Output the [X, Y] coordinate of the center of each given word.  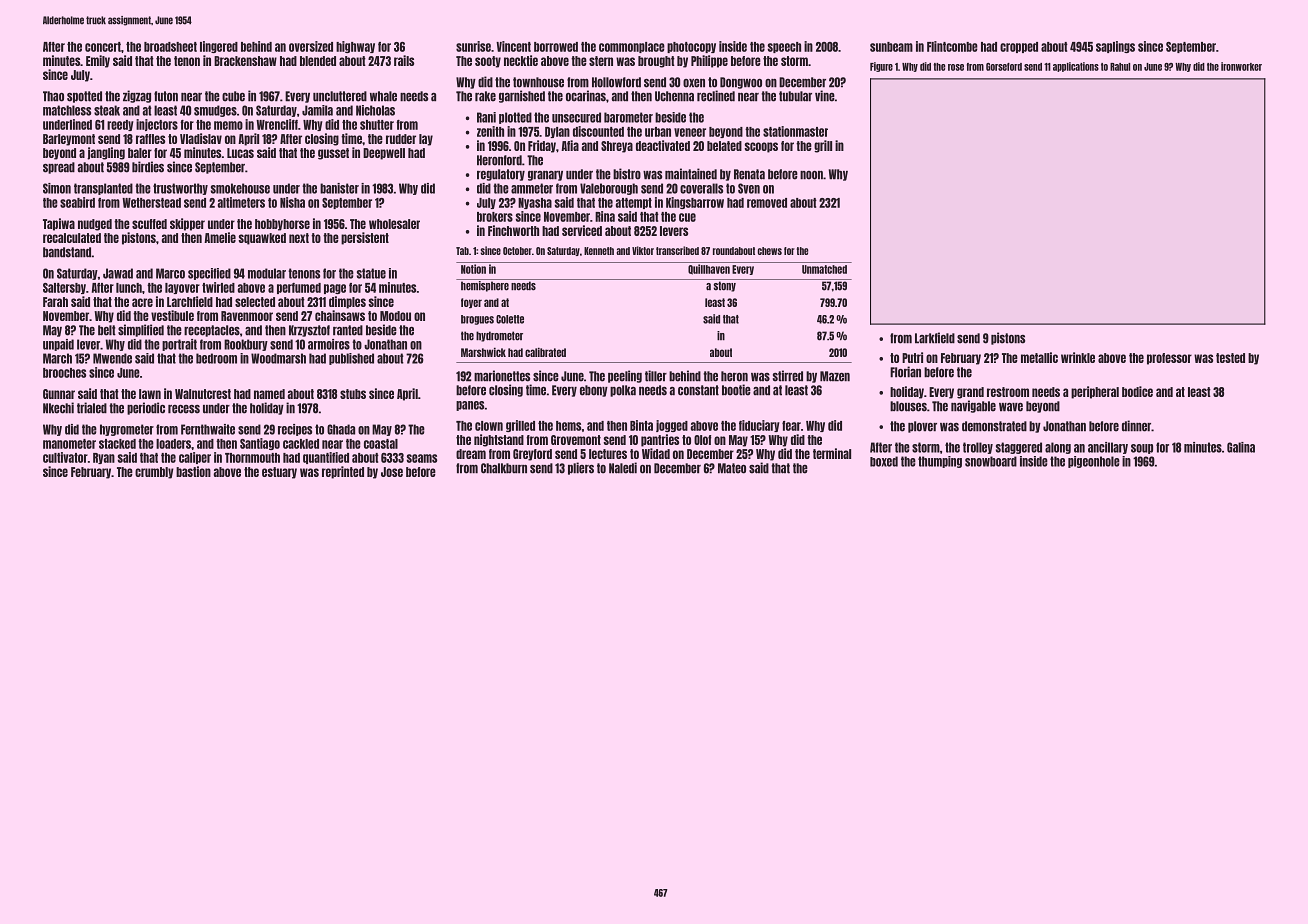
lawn [150, 394]
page [335, 289]
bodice [1137, 391]
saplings [1115, 47]
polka [623, 391]
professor [1169, 359]
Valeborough [609, 189]
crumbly [154, 473]
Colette [510, 319]
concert [103, 47]
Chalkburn [504, 468]
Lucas [240, 153]
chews [770, 251]
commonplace [632, 47]
